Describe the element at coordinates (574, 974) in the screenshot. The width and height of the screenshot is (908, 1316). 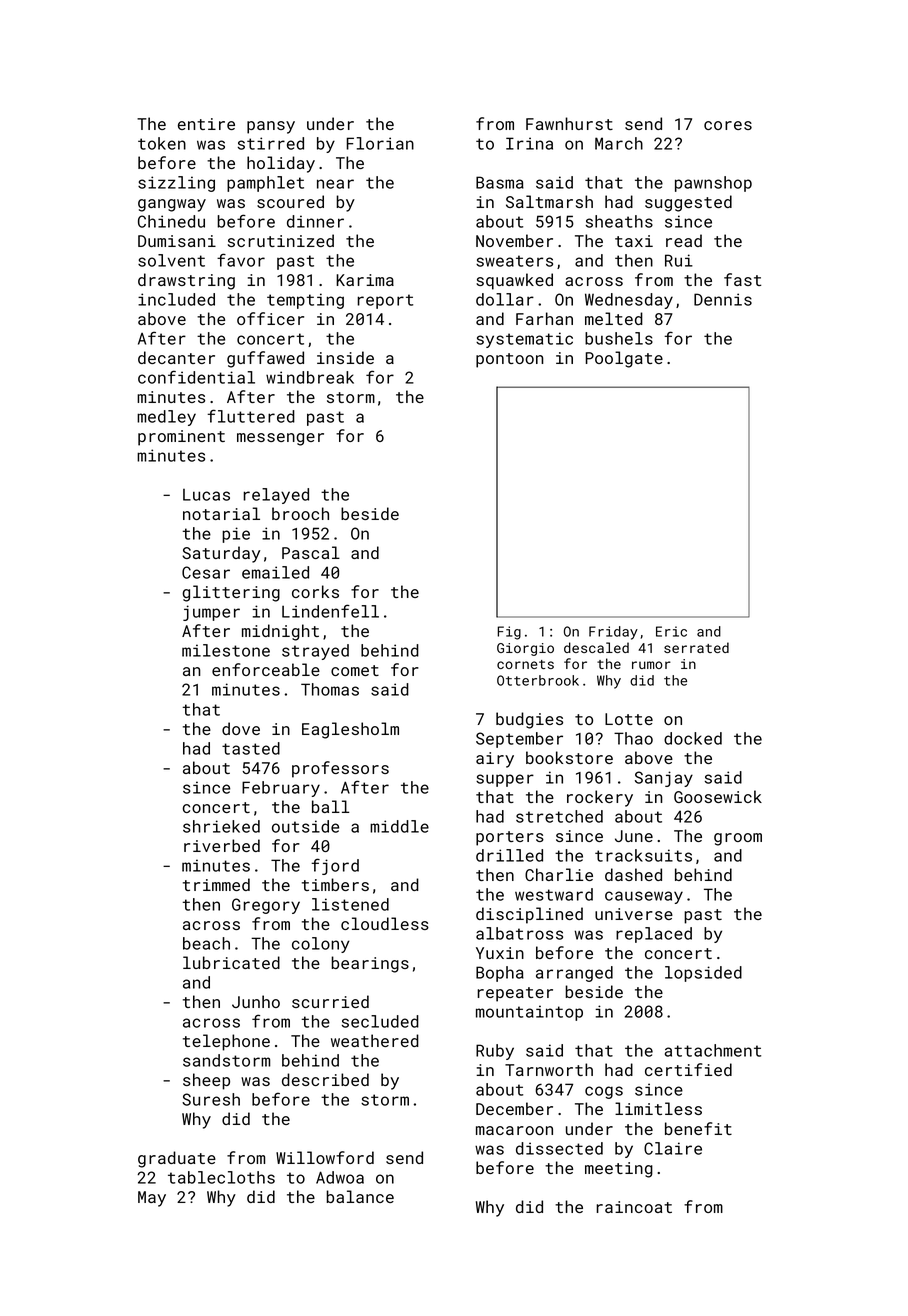
I see `arranged` at that location.
